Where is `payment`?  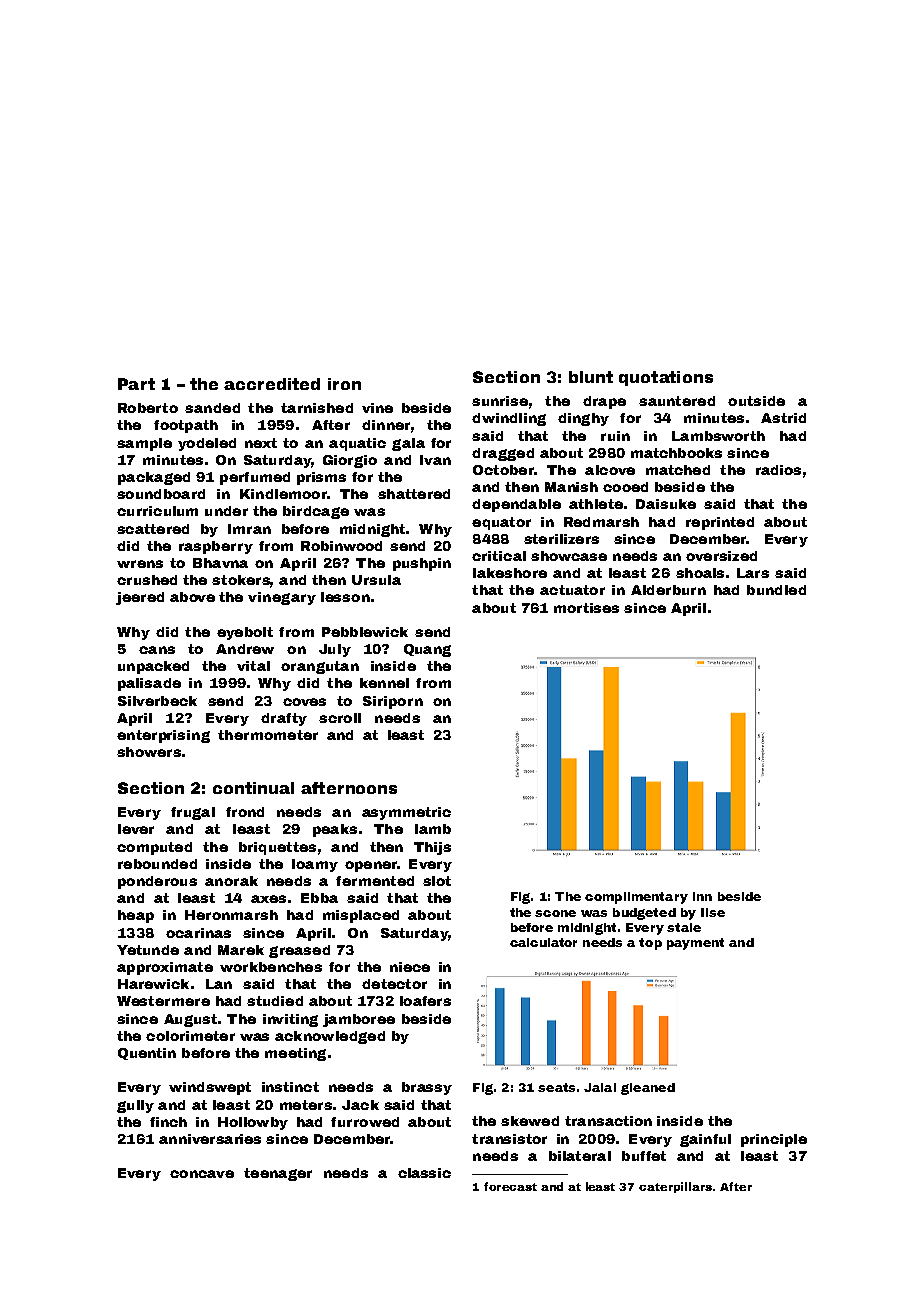
payment is located at coordinates (695, 944).
